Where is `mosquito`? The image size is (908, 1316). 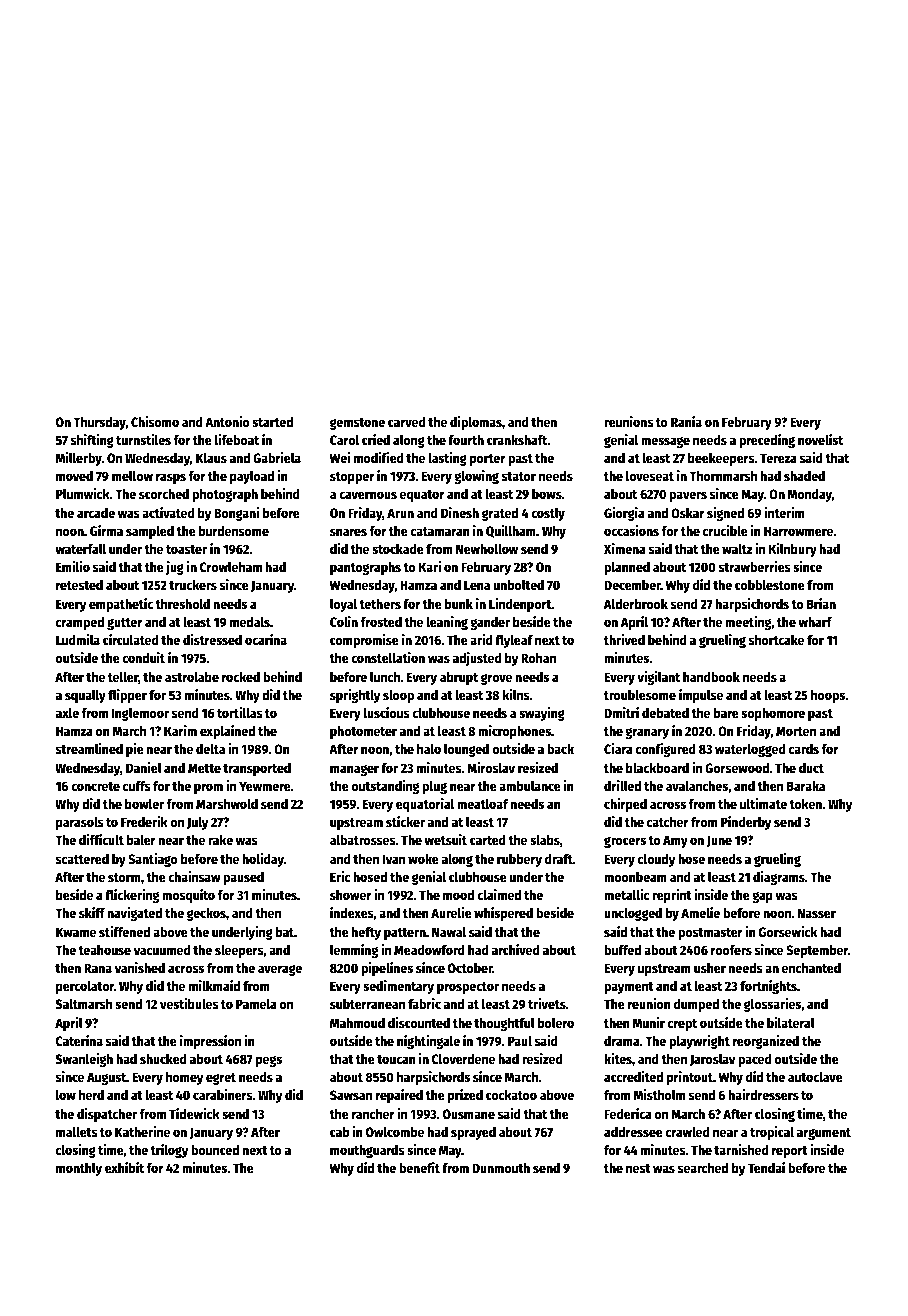
mosquito is located at coordinates (188, 896).
